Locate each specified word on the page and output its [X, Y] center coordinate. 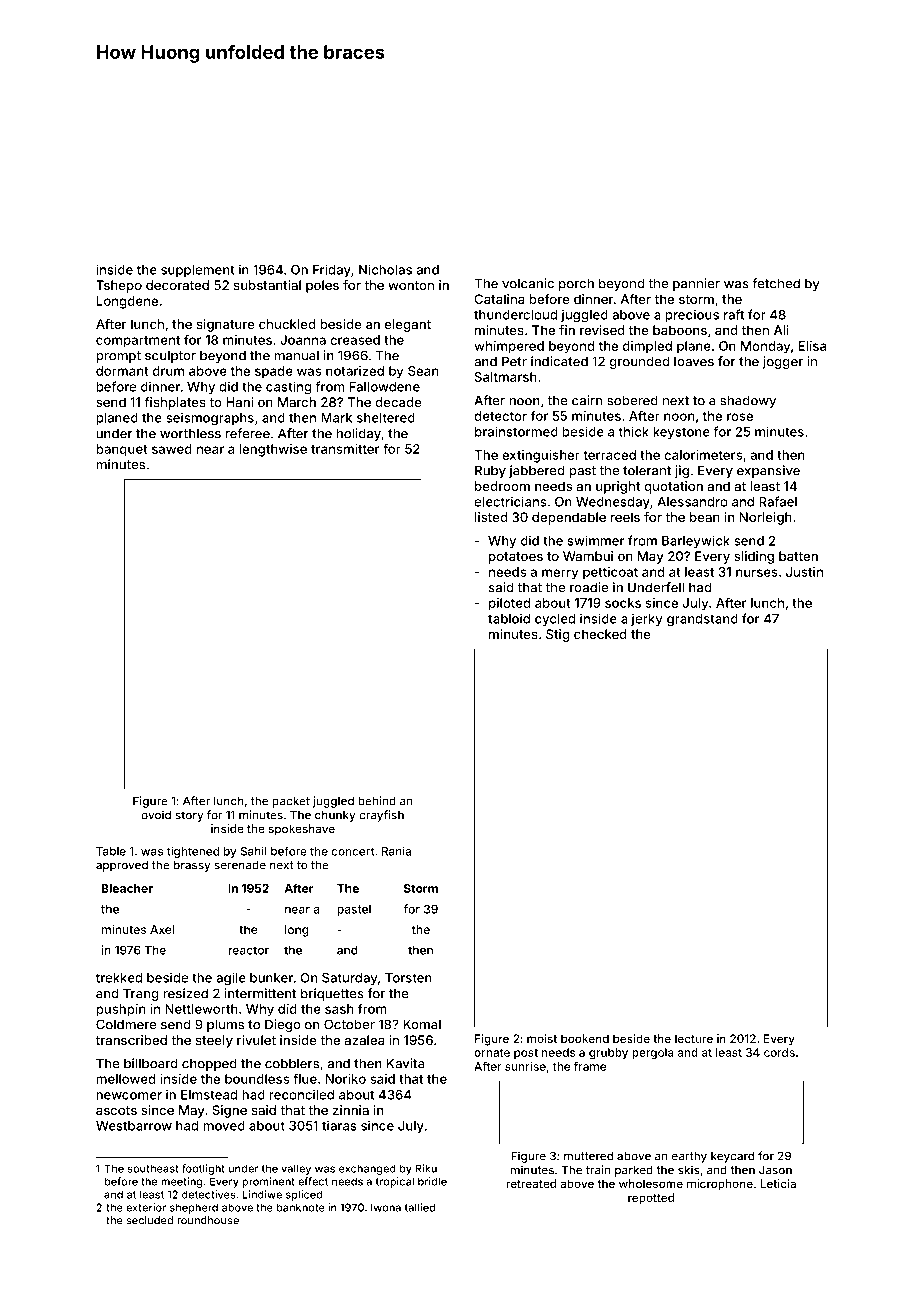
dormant [122, 371]
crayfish [381, 816]
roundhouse [208, 1220]
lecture [694, 1038]
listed [491, 517]
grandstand [702, 620]
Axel [162, 929]
